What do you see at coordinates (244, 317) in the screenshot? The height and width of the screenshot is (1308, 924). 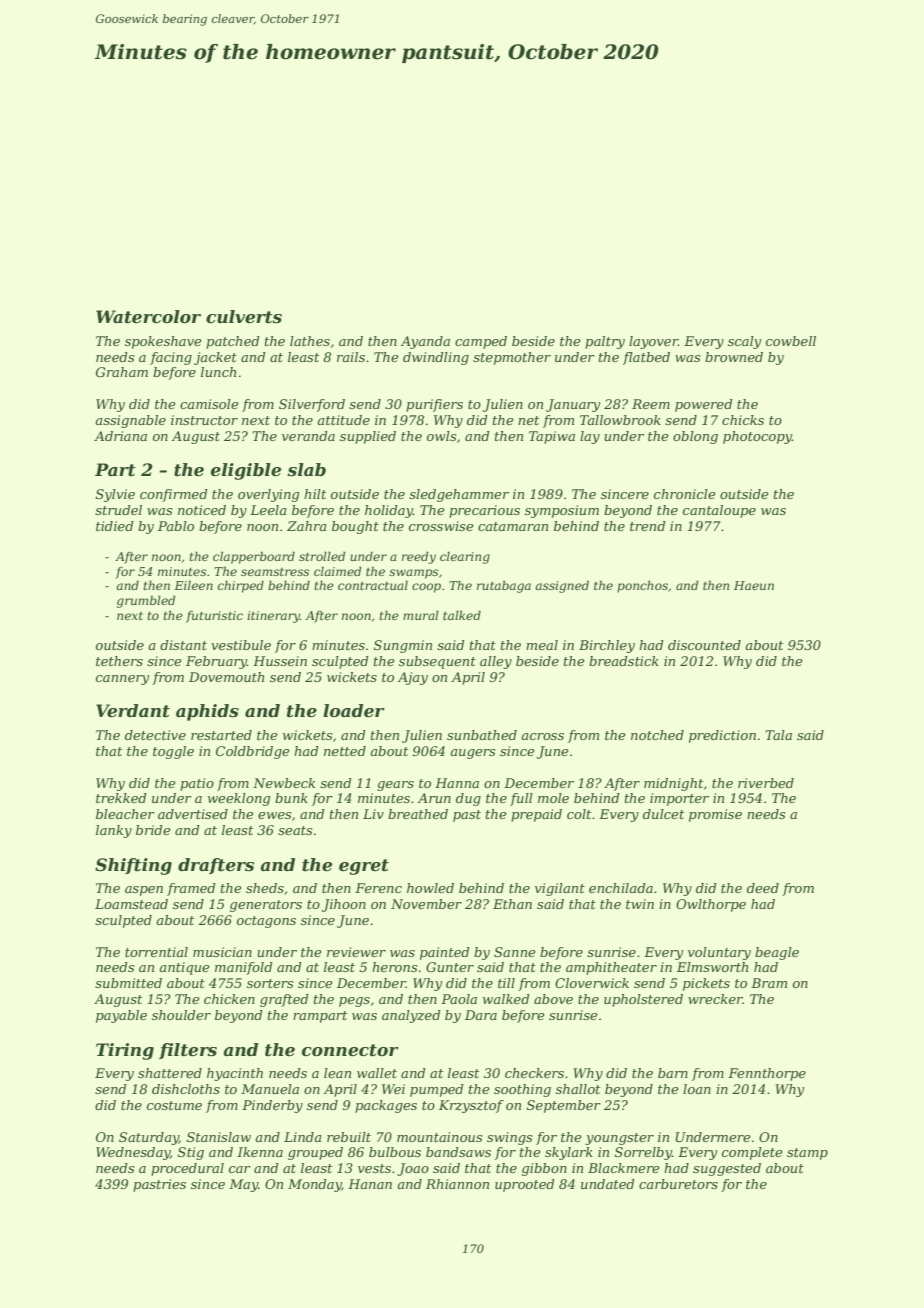 I see `culverts` at bounding box center [244, 317].
